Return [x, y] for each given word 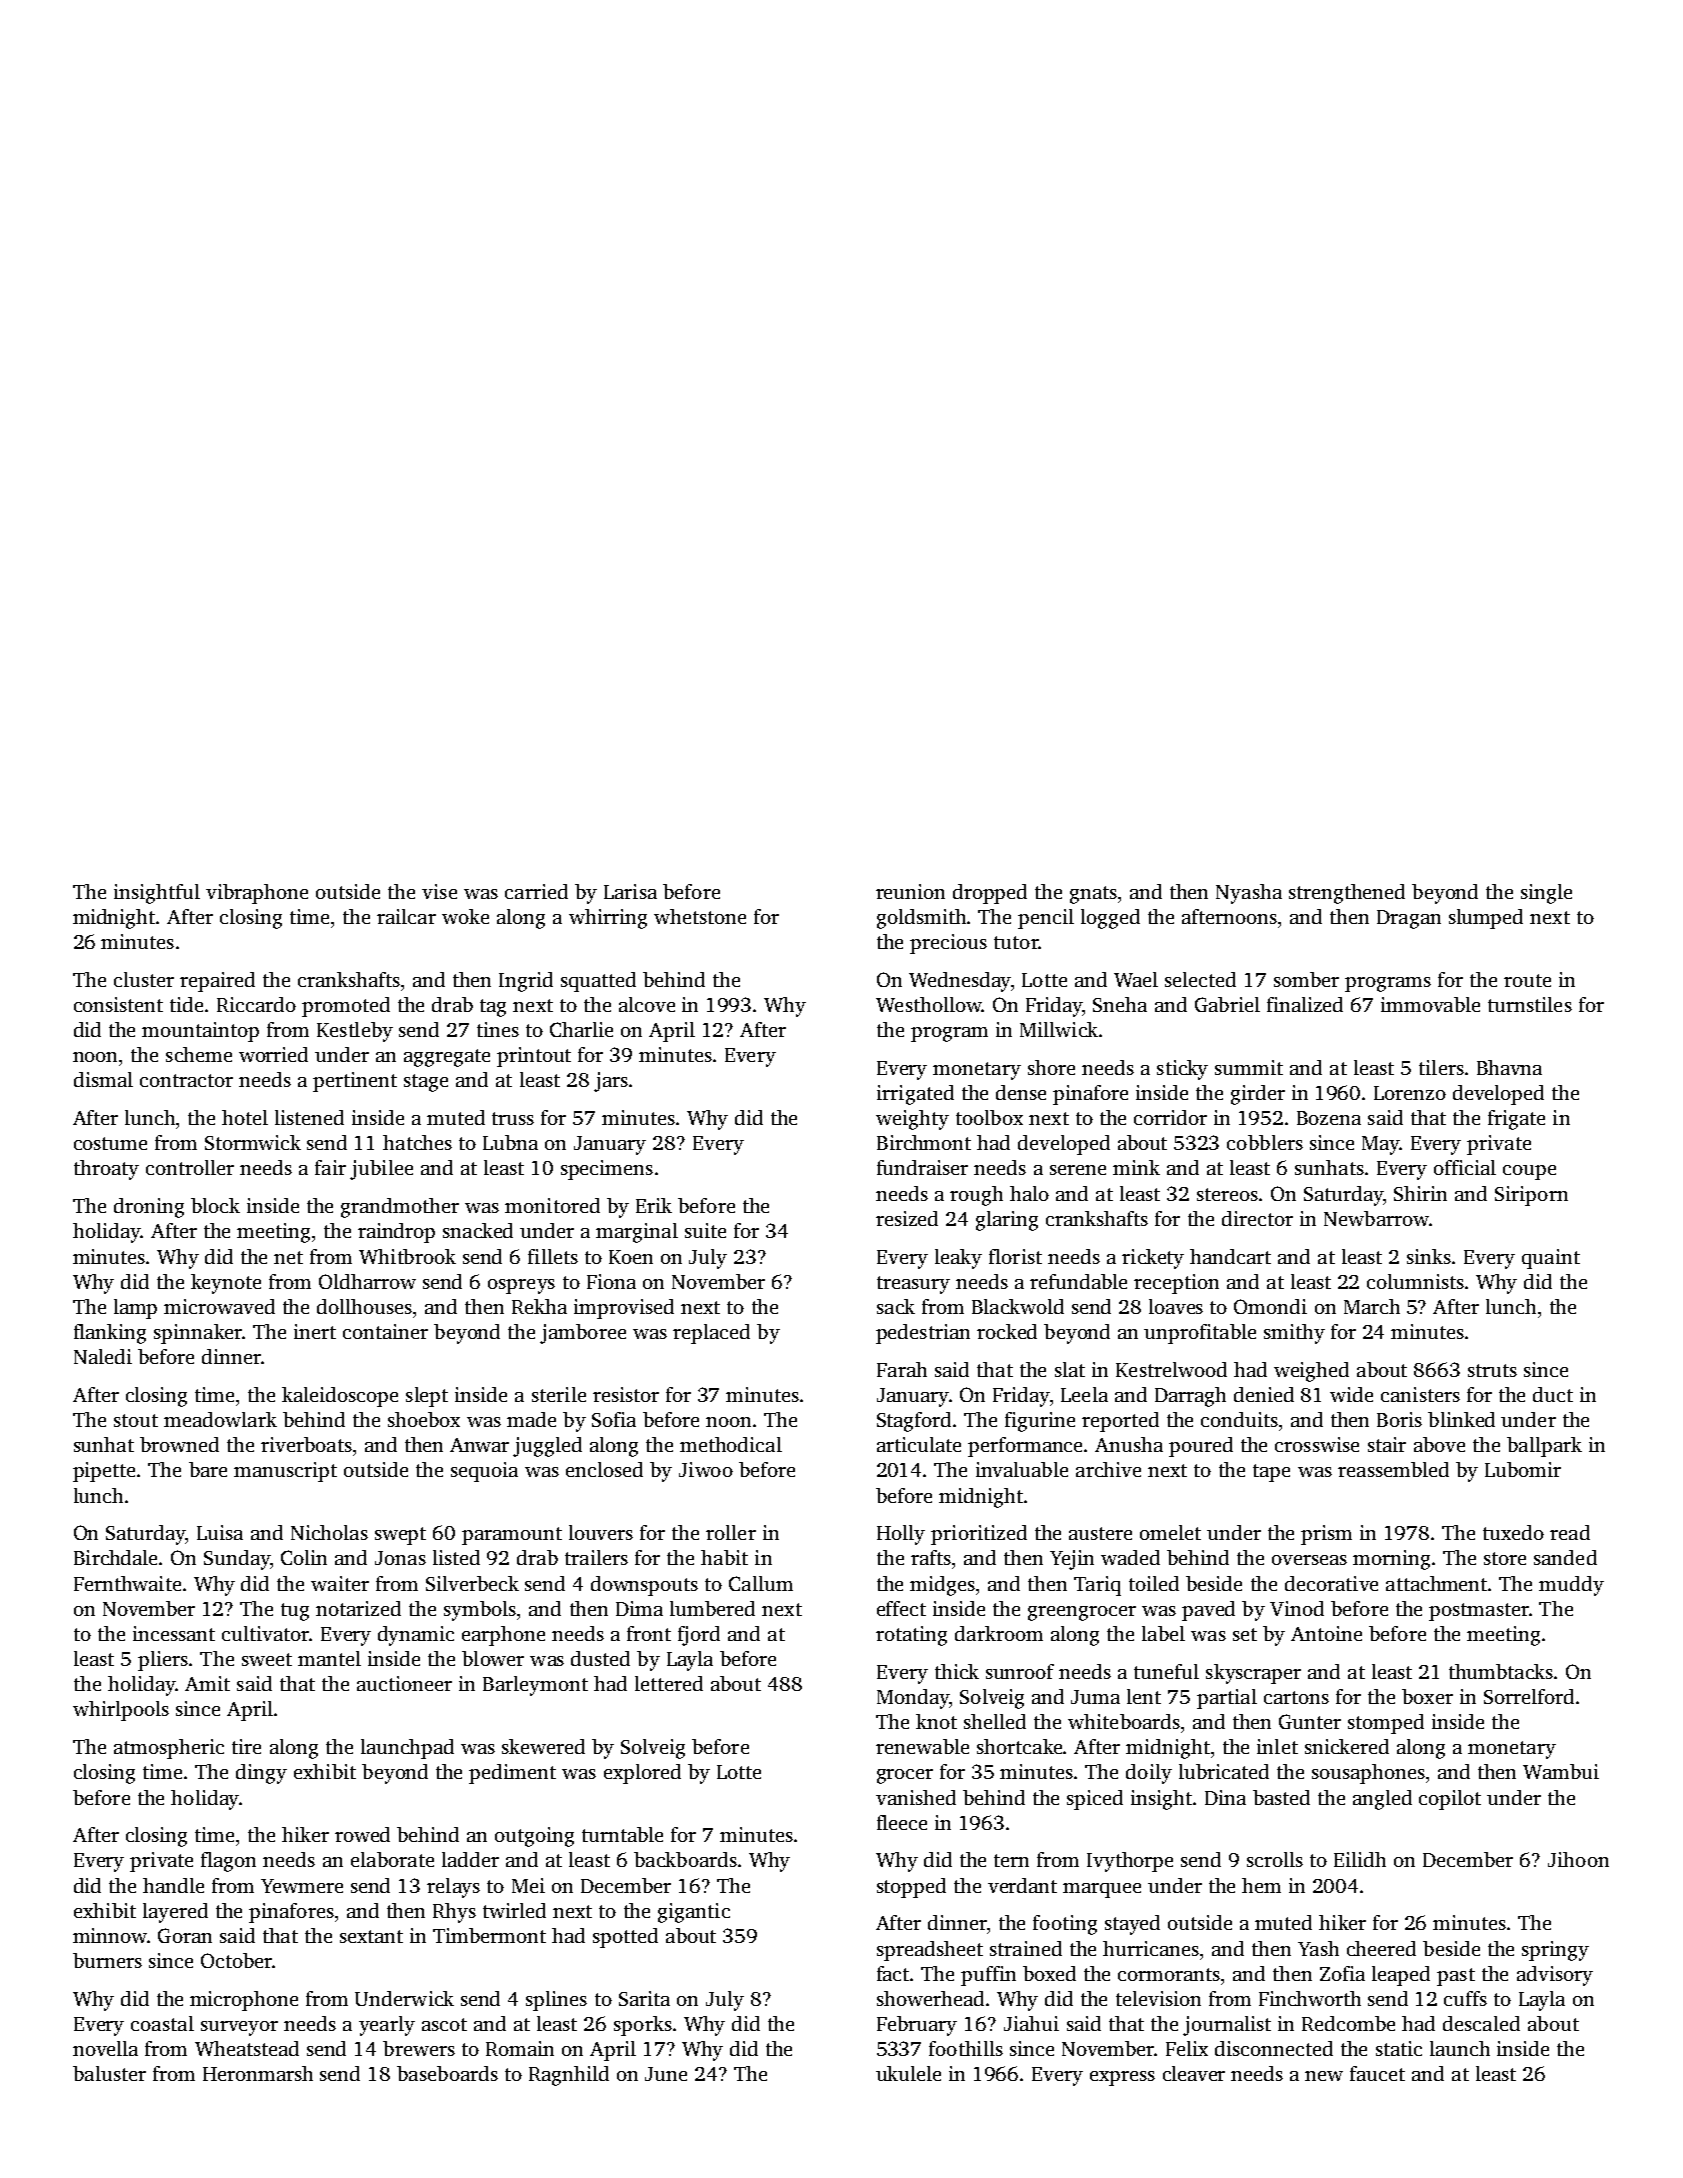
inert [315, 1331]
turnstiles [1530, 1004]
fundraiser [922, 1167]
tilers [1441, 1067]
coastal [162, 2023]
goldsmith [921, 919]
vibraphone [257, 894]
